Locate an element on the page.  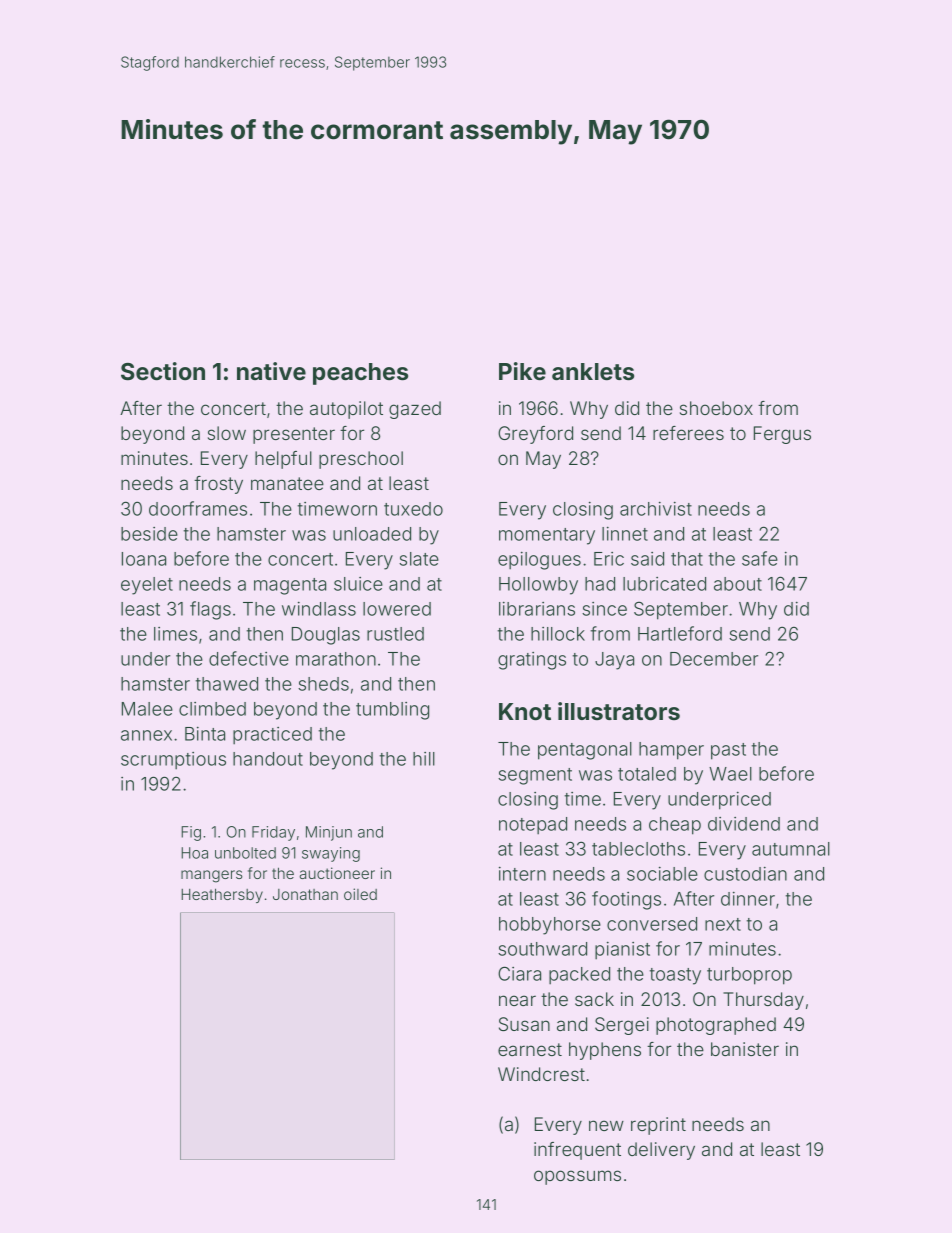
Pike is located at coordinates (522, 371).
